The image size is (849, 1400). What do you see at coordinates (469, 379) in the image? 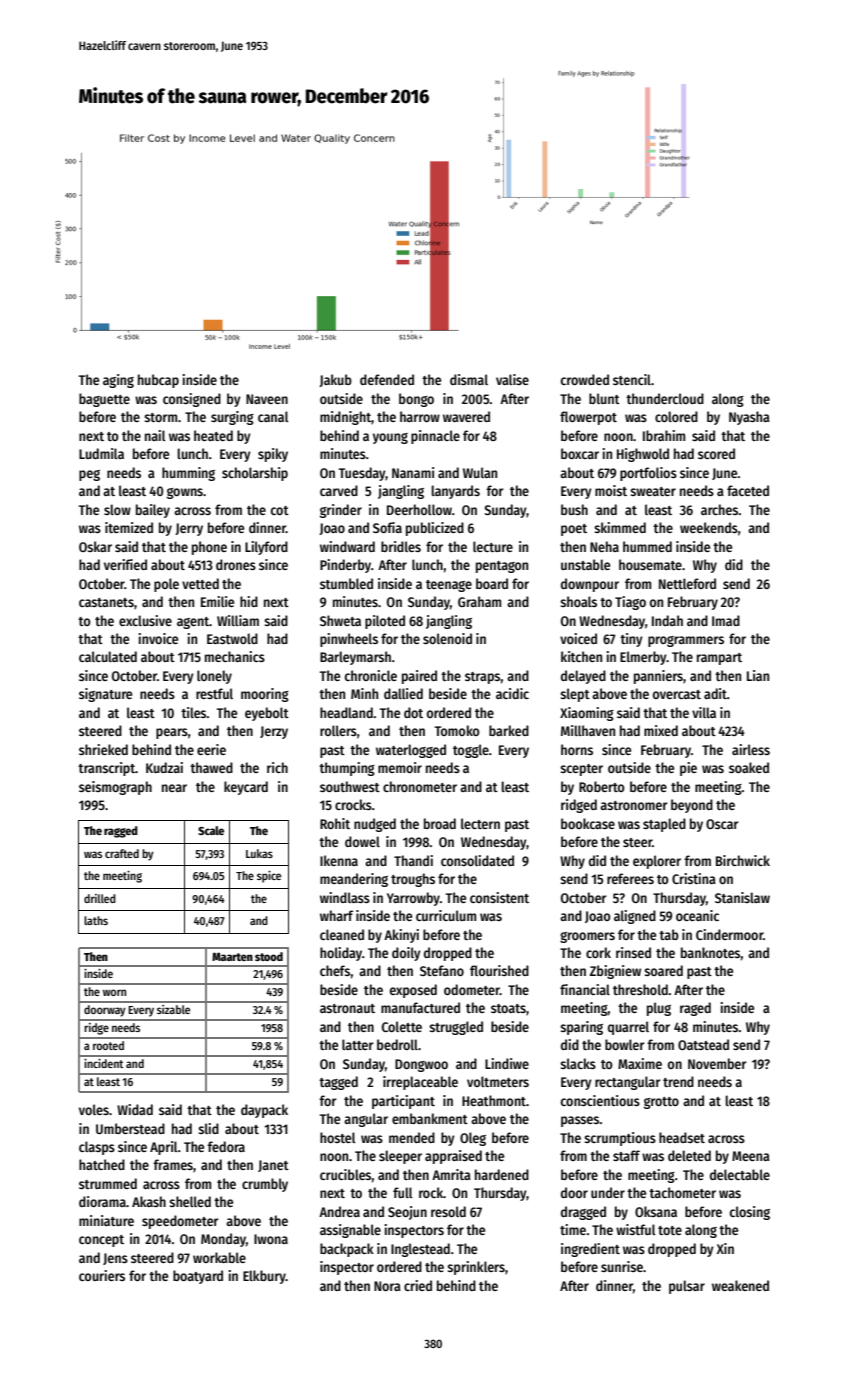
I see `dismal` at bounding box center [469, 379].
